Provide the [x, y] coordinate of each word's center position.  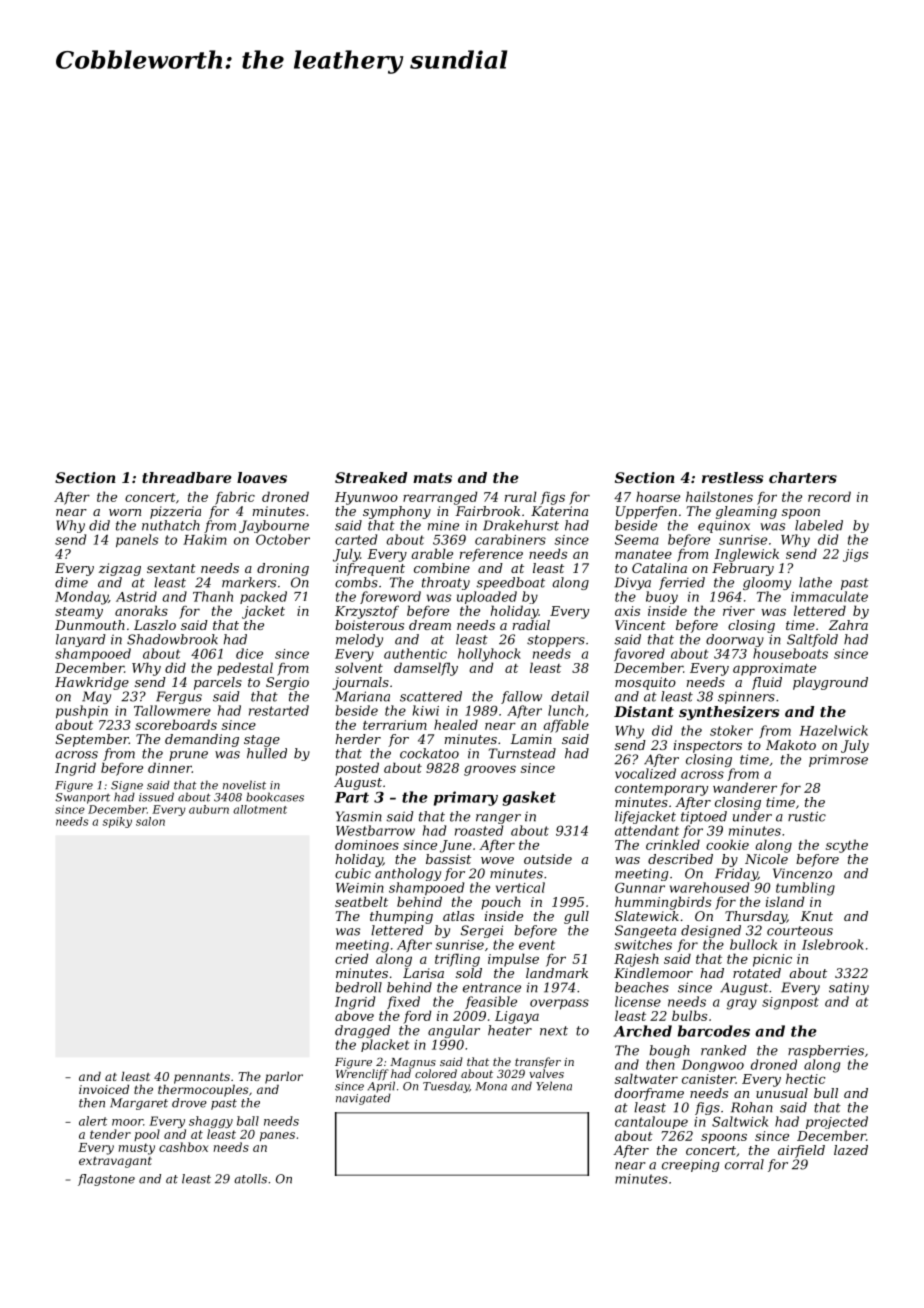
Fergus [179, 697]
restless [732, 477]
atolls [250, 1179]
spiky [117, 822]
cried [352, 958]
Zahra [848, 625]
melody [359, 640]
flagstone [106, 1180]
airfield [801, 1151]
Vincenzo [802, 873]
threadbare [187, 477]
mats [432, 478]
